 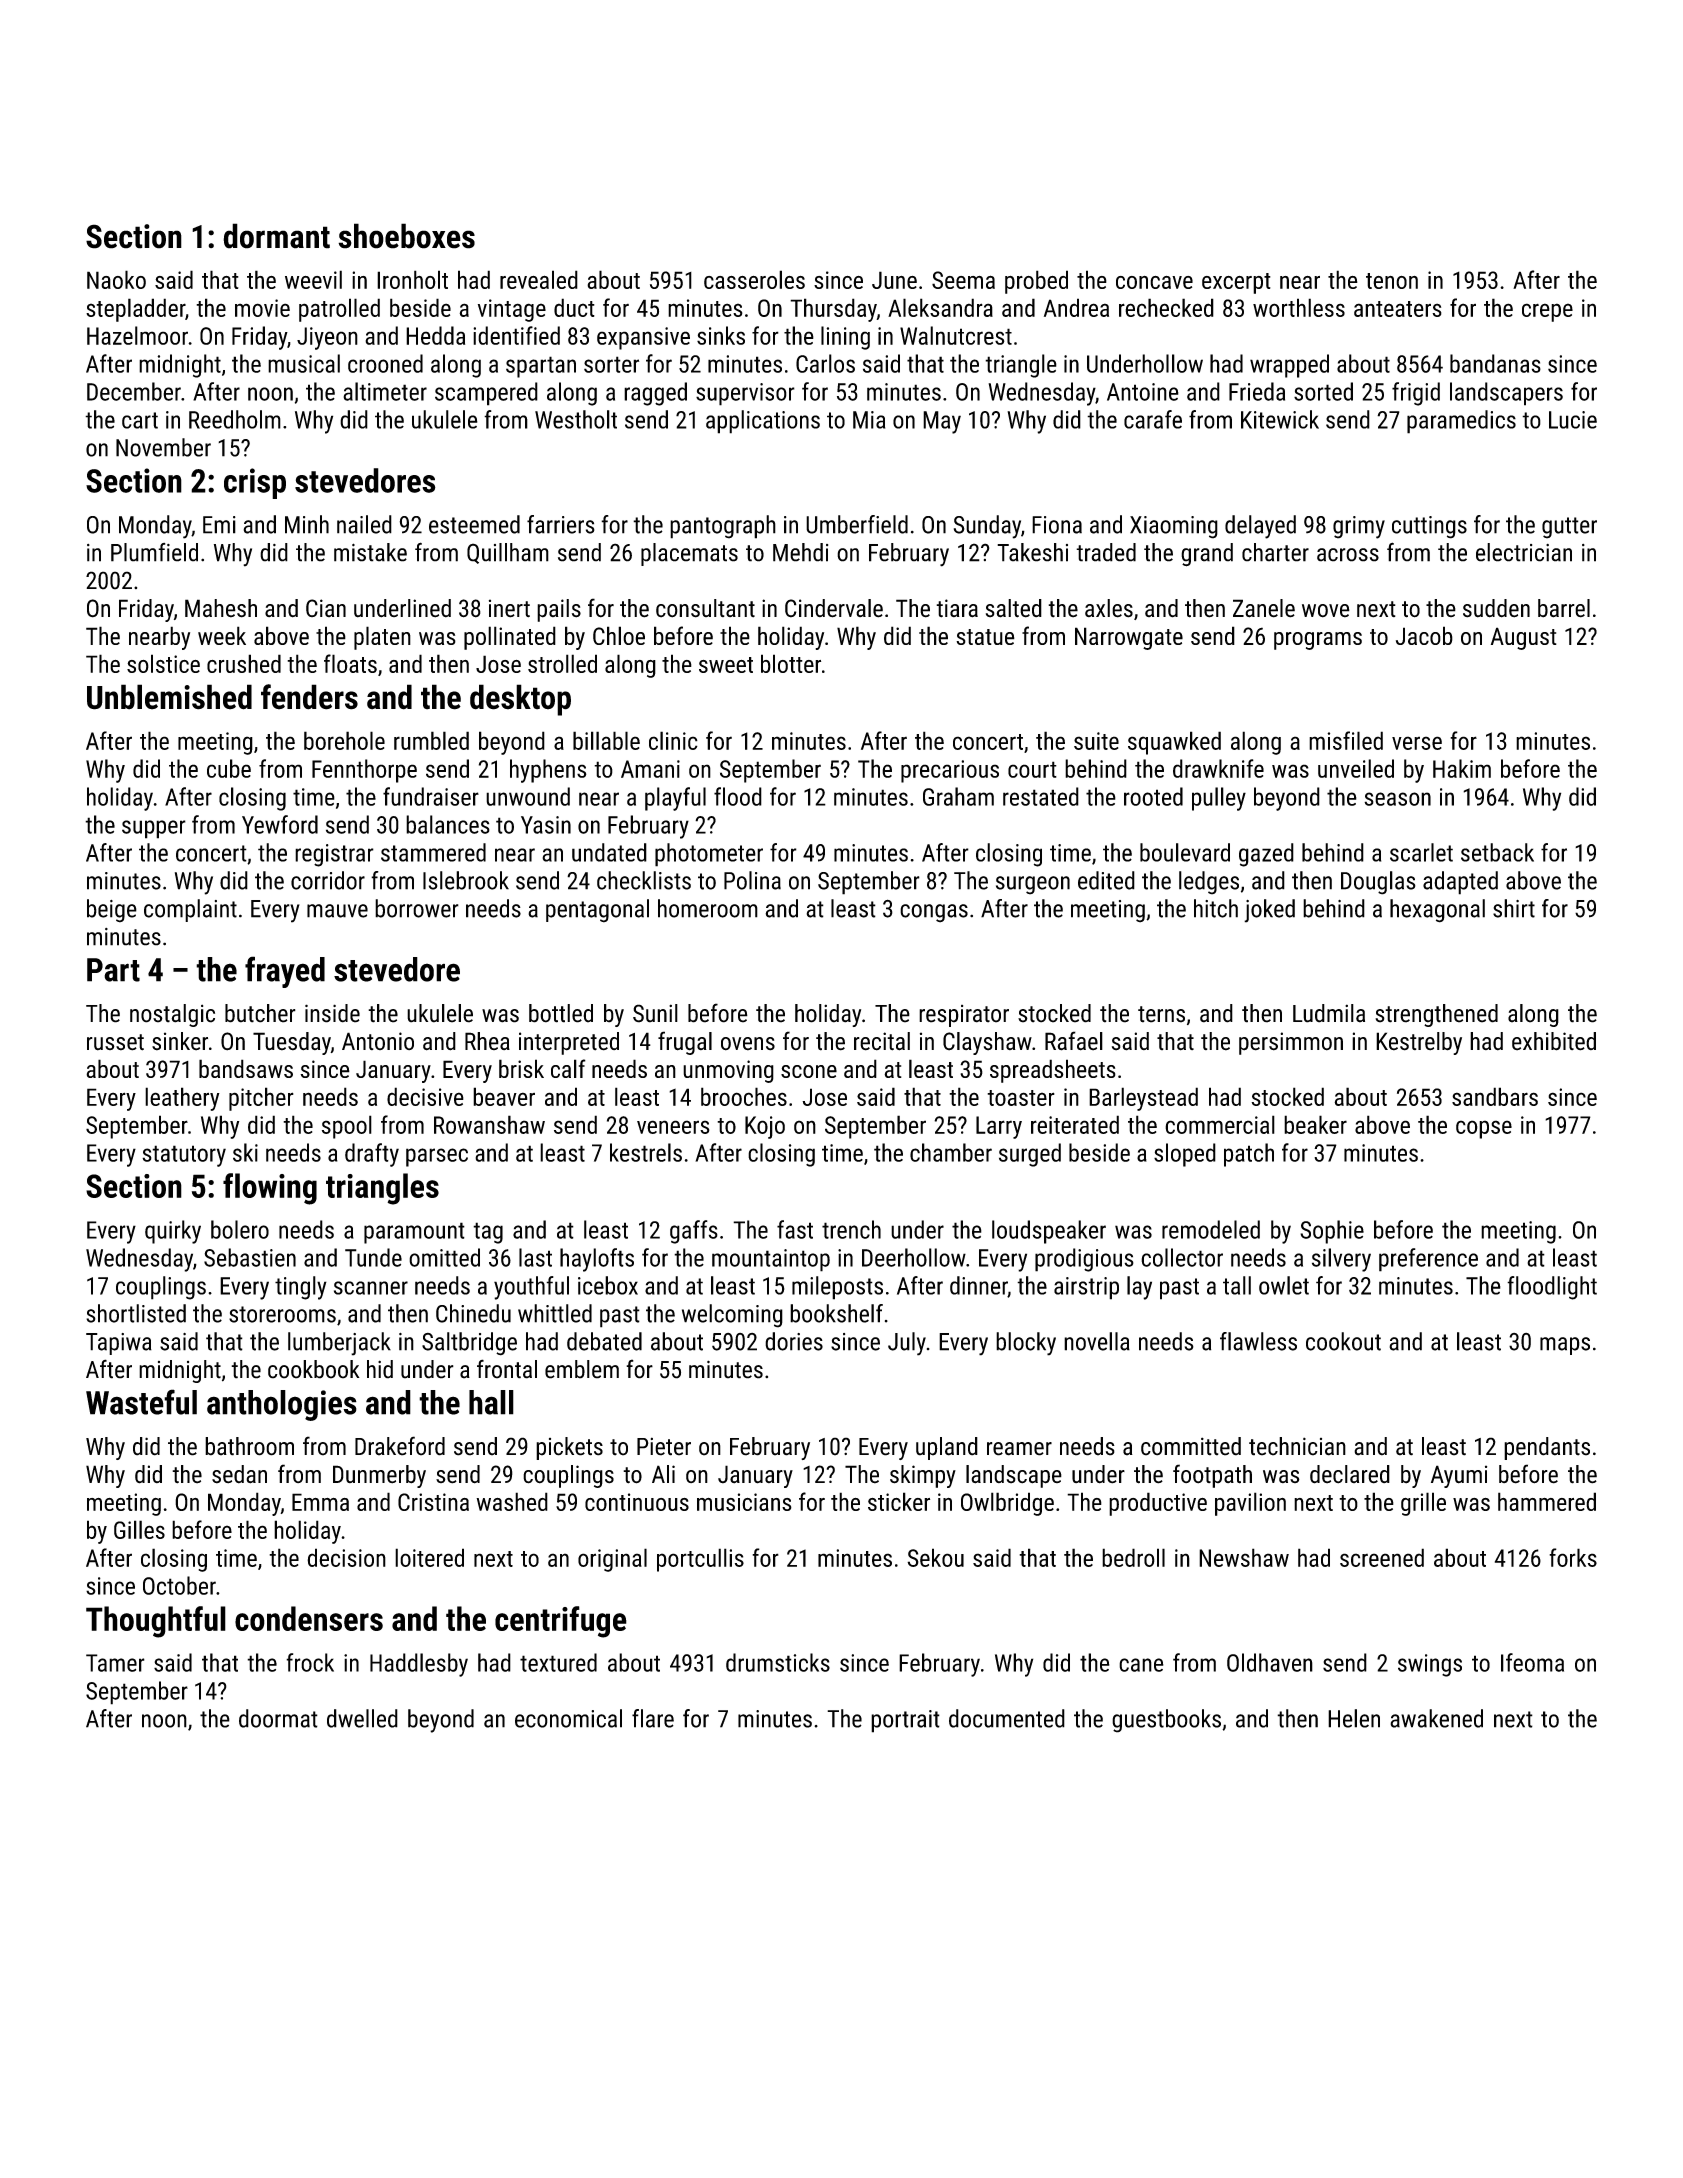 I want to click on portrait, so click(x=905, y=1721).
